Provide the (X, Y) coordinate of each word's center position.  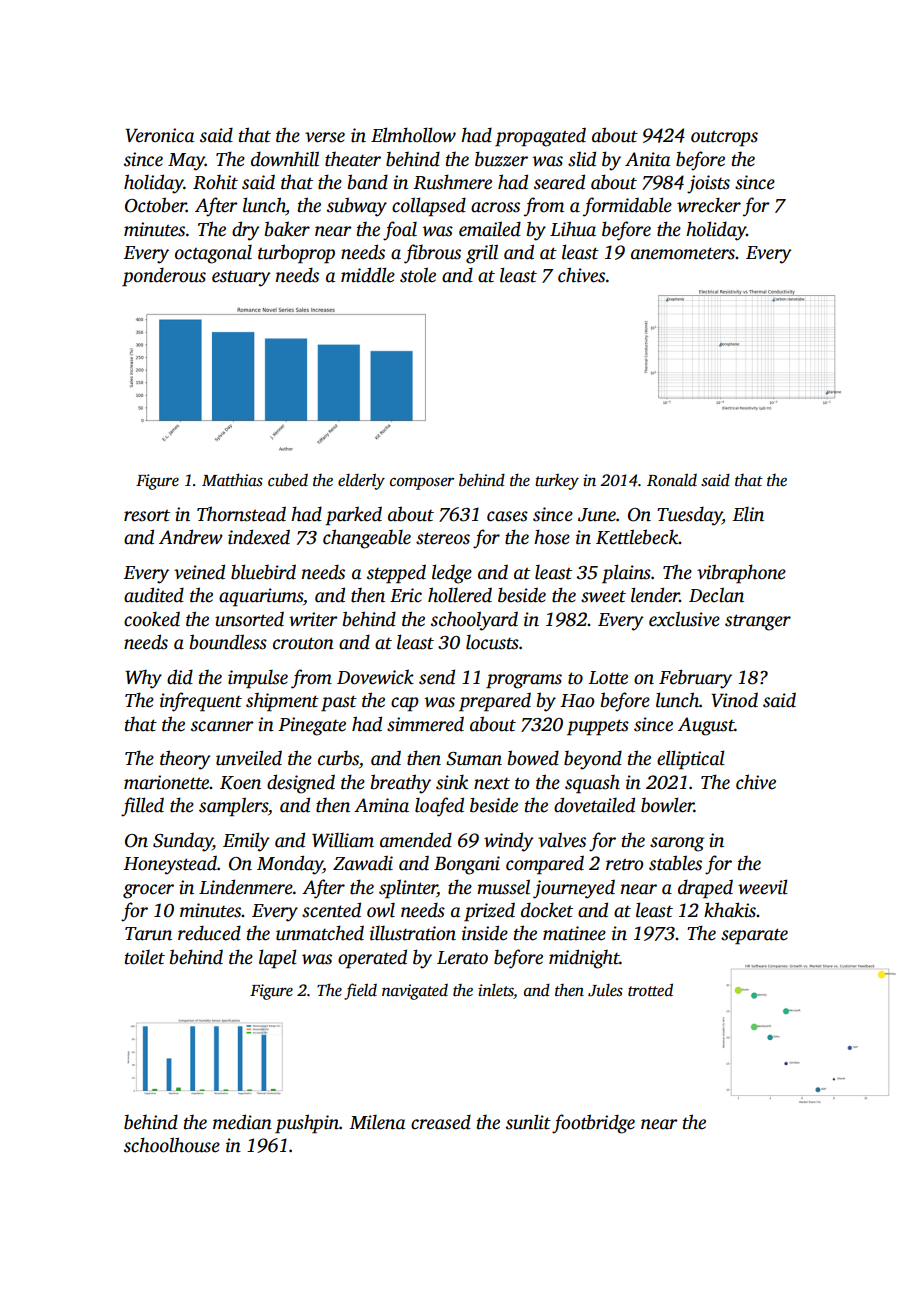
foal (400, 231)
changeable (367, 539)
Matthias (232, 480)
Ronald (672, 480)
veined (199, 572)
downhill (285, 159)
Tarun (148, 934)
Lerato (462, 958)
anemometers (683, 253)
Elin (748, 514)
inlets (496, 991)
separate (754, 936)
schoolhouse (172, 1145)
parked (353, 516)
